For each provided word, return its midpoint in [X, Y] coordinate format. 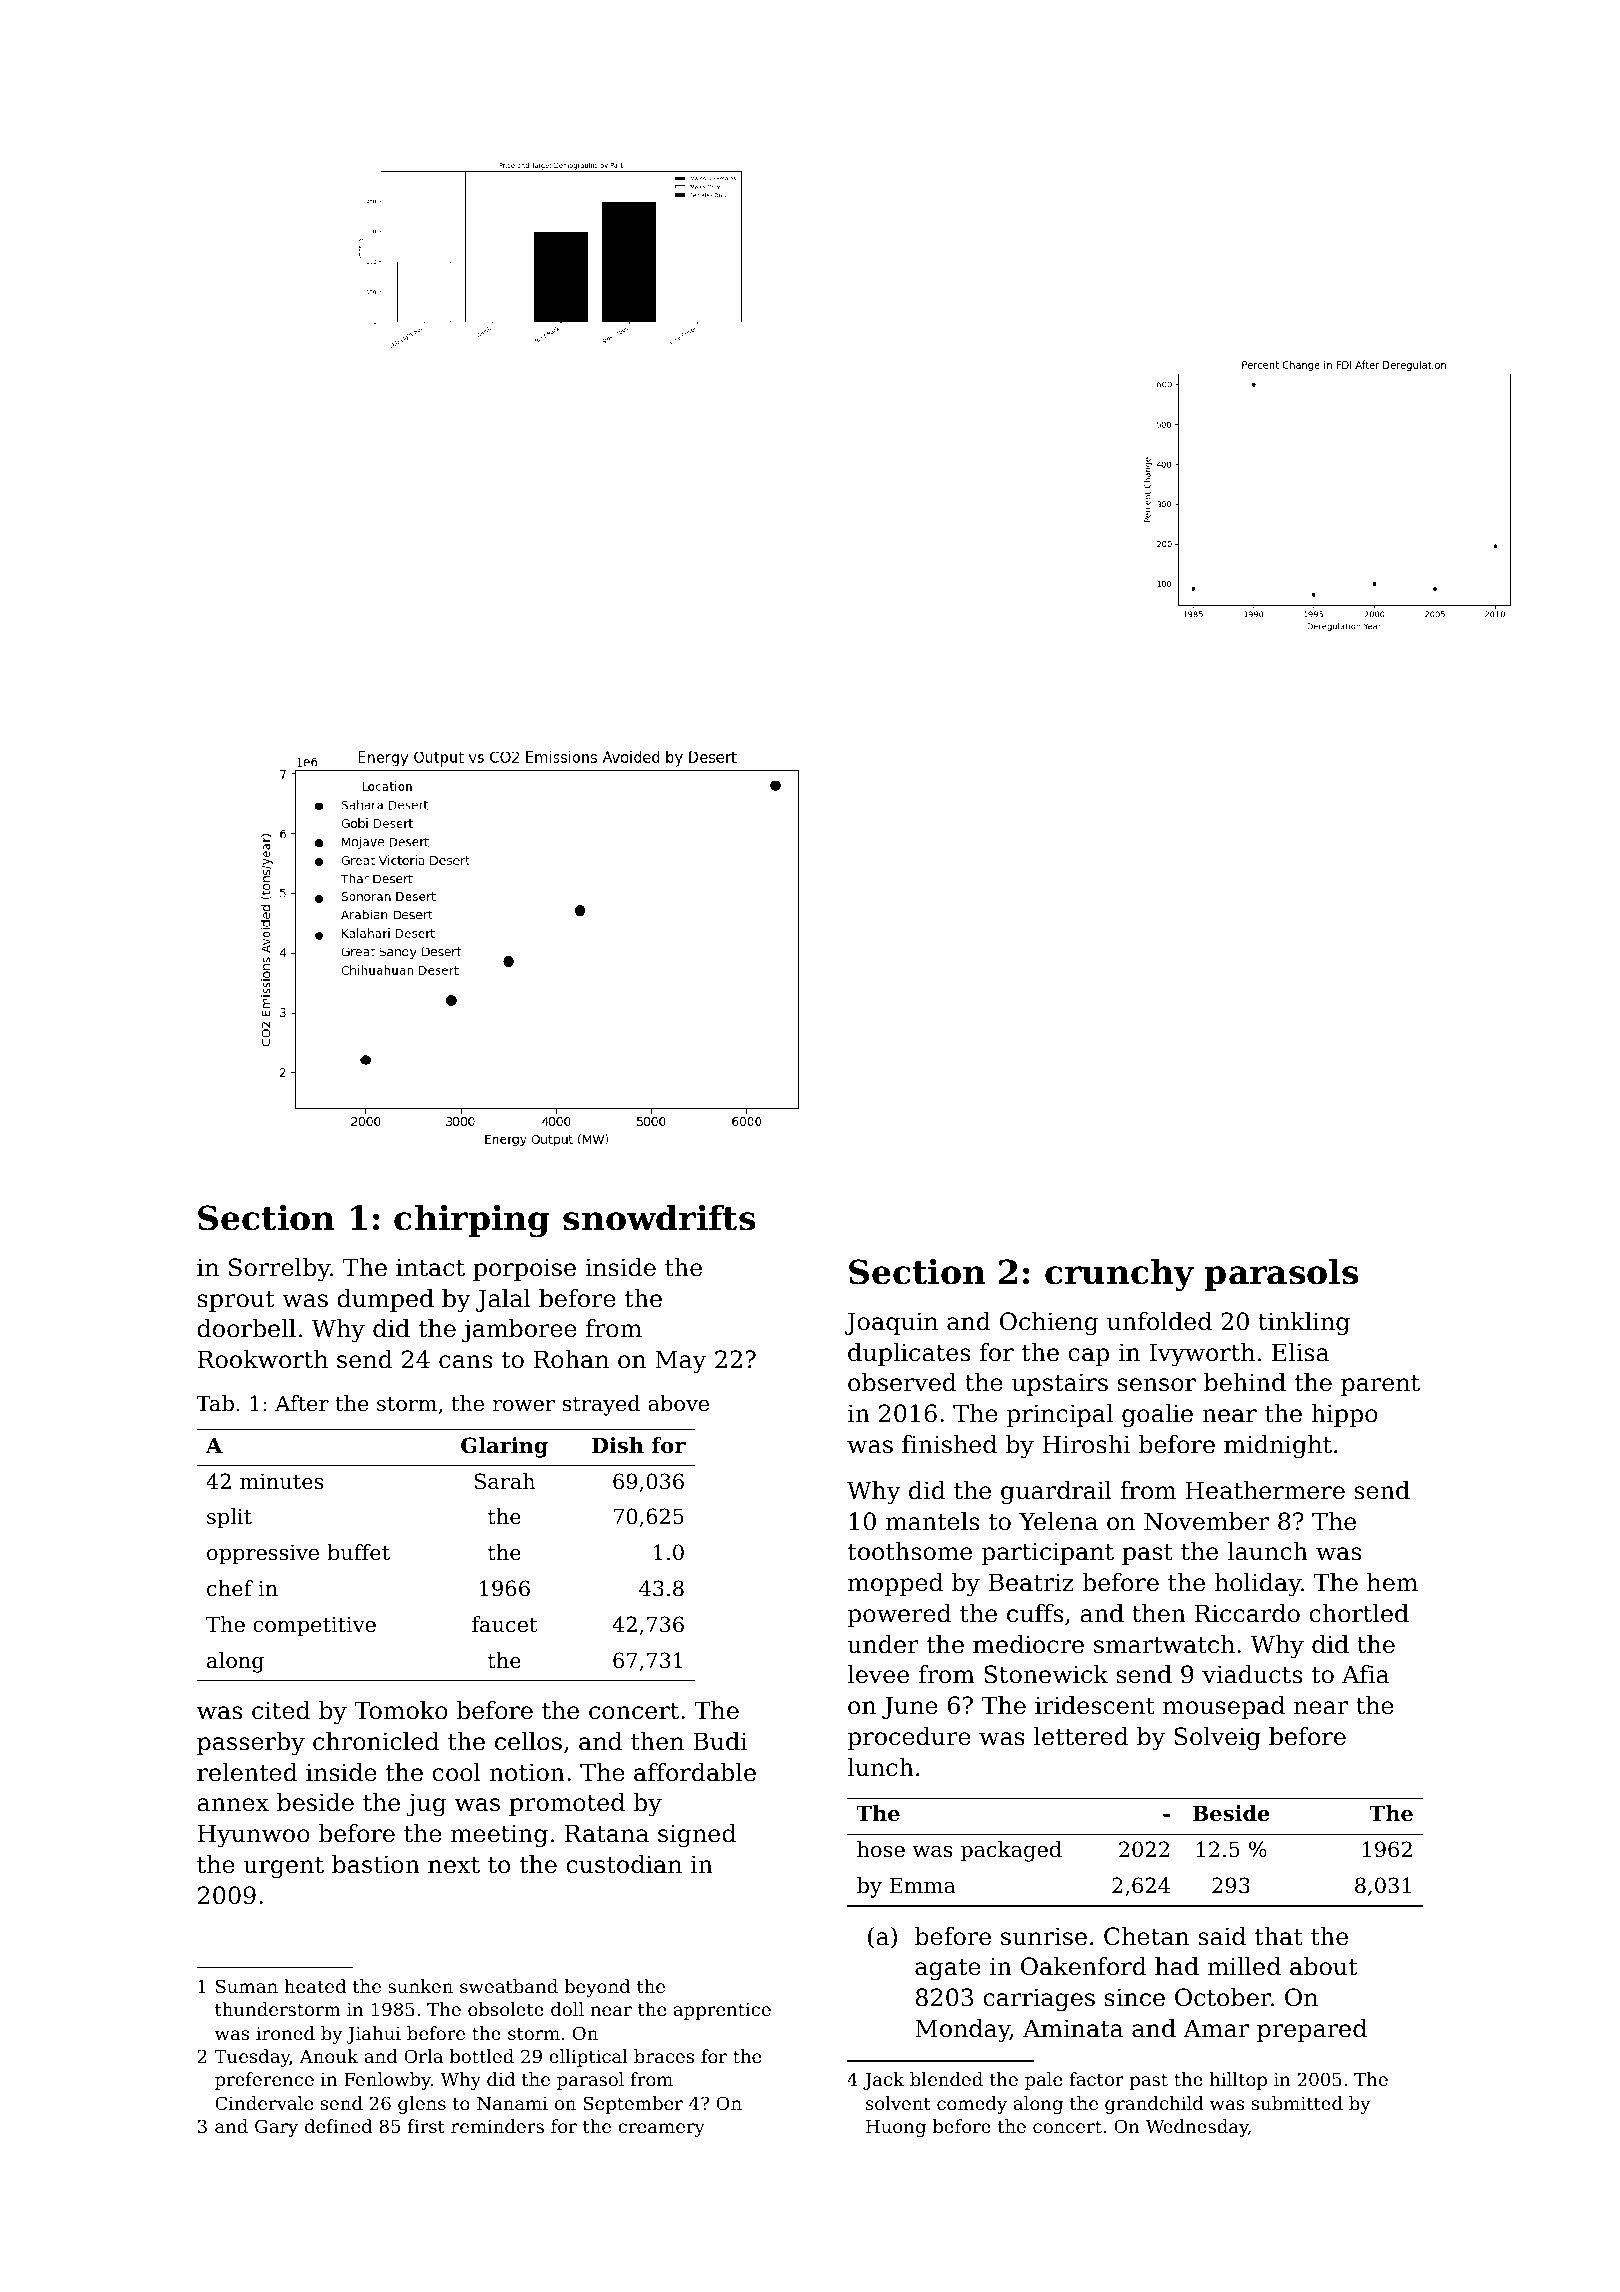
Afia [1365, 1674]
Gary [276, 2128]
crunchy [1119, 1275]
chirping [472, 1221]
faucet [504, 1624]
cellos [528, 1741]
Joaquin [891, 1323]
